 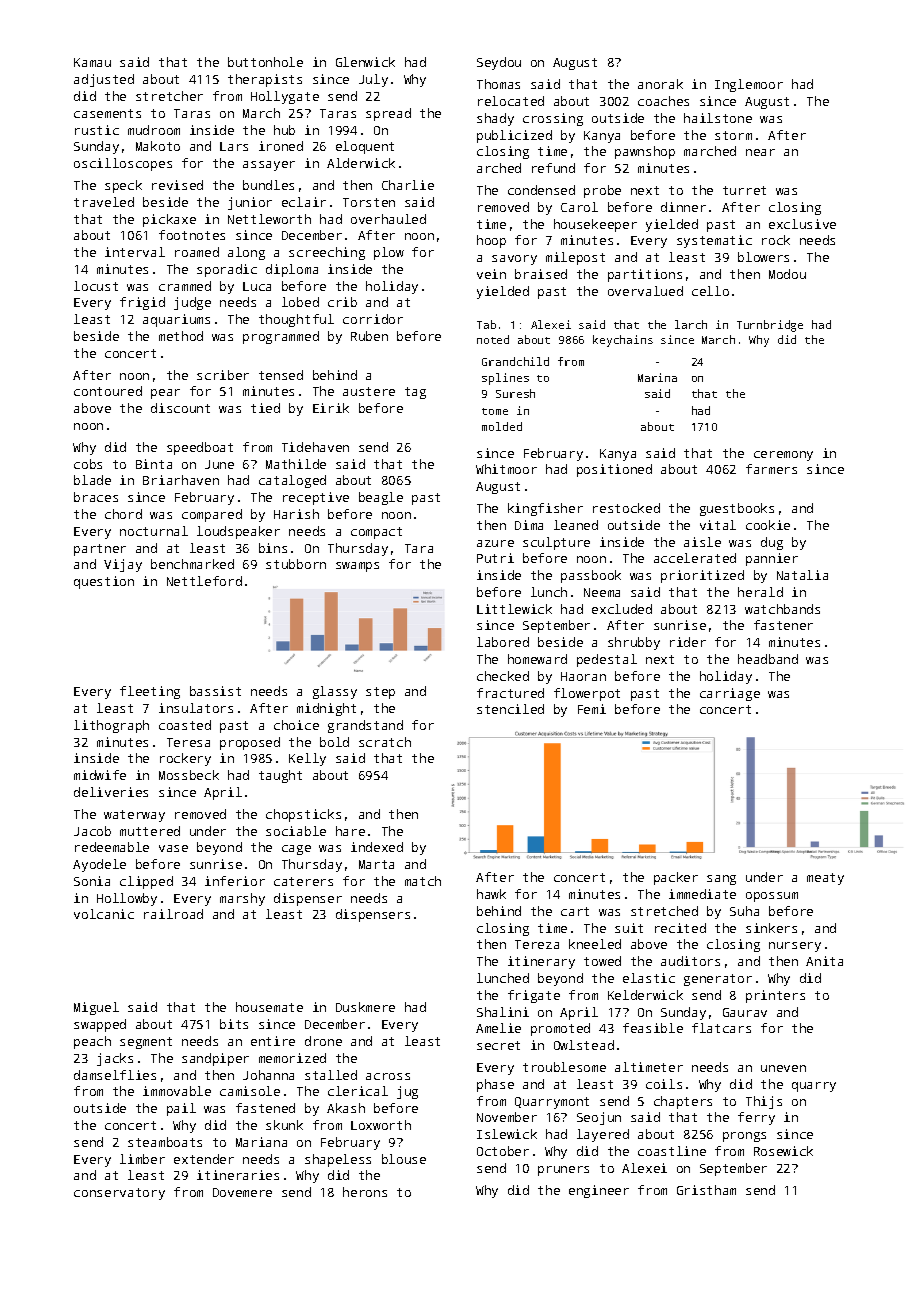 I want to click on meaty, so click(x=825, y=879).
